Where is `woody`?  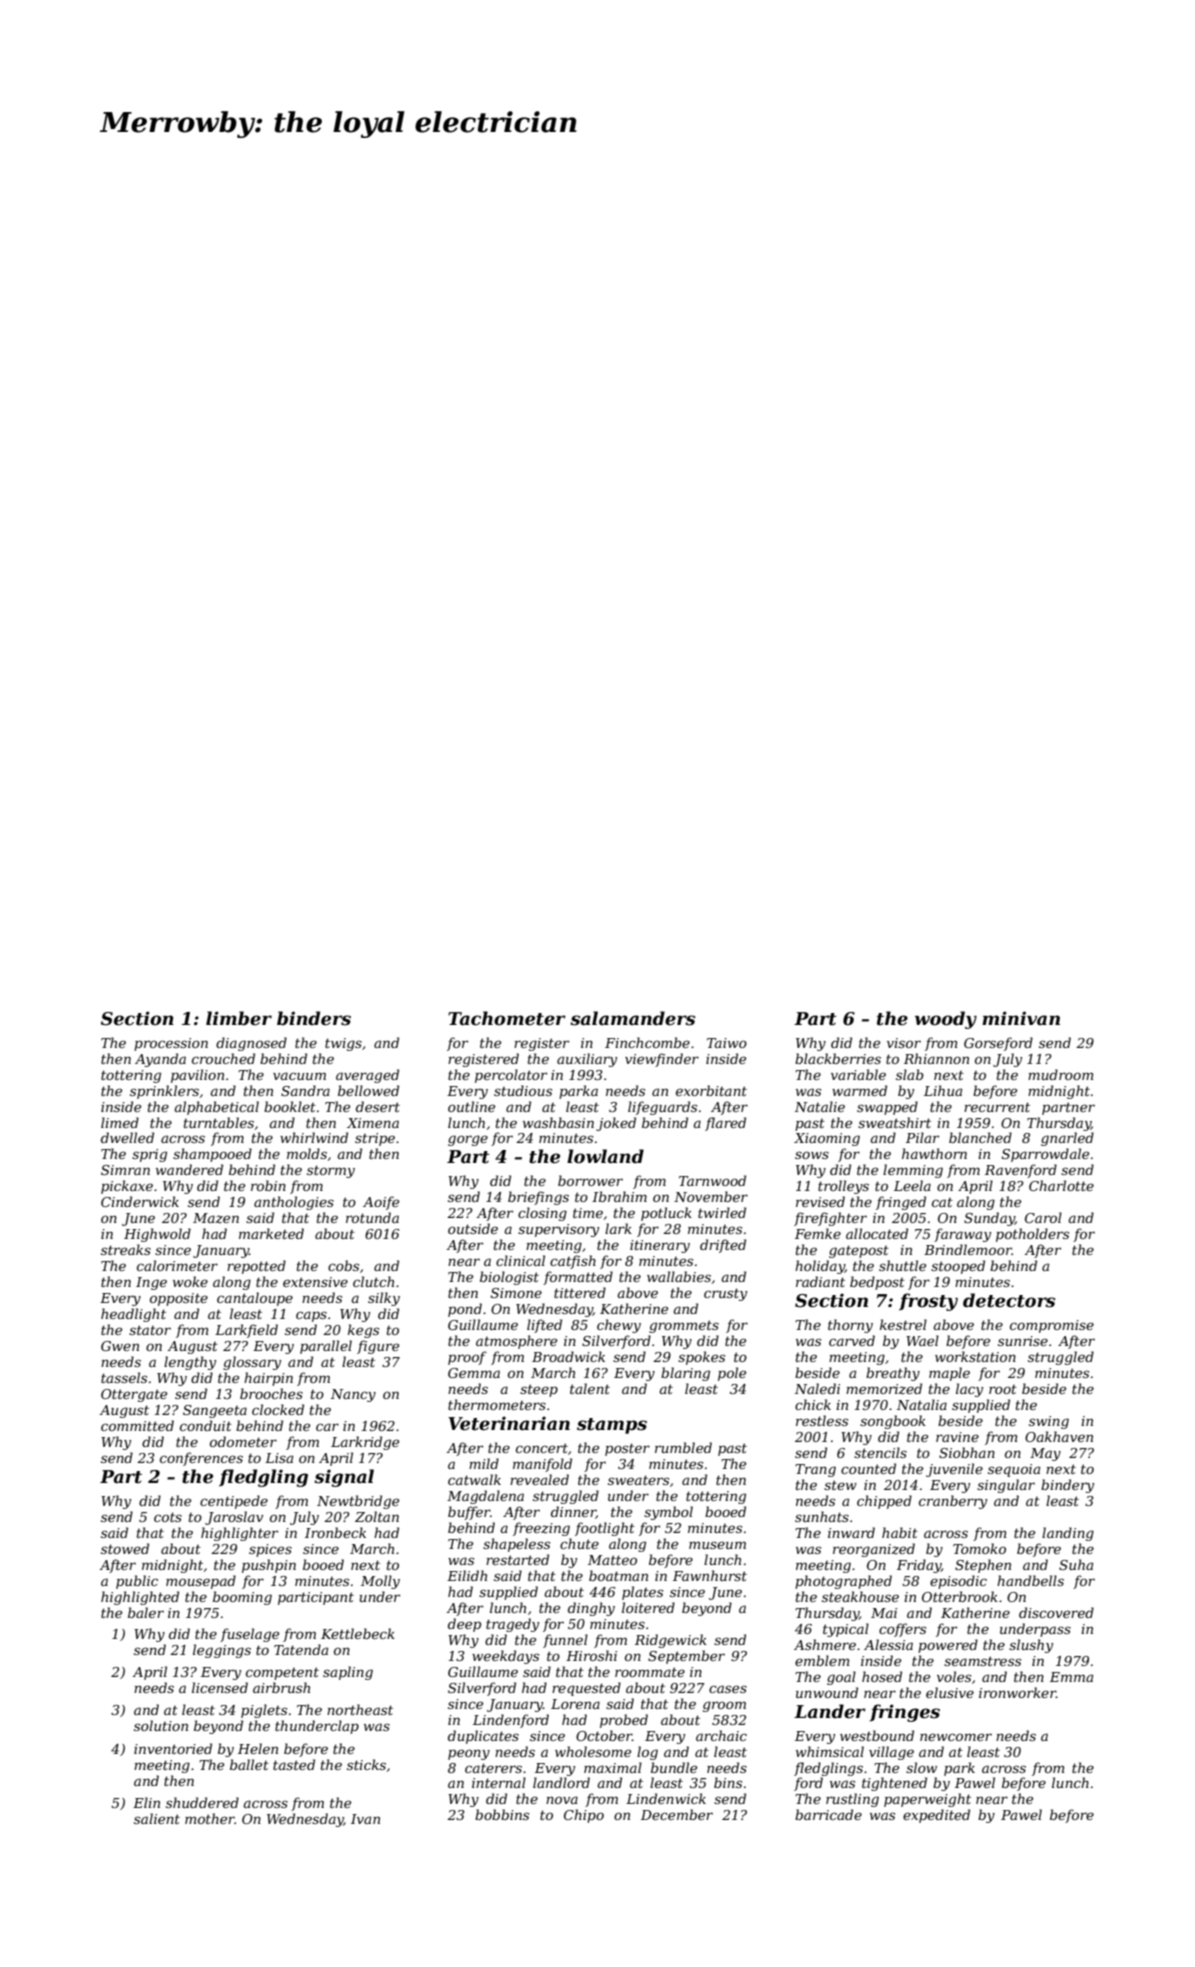 woody is located at coordinates (946, 1020).
